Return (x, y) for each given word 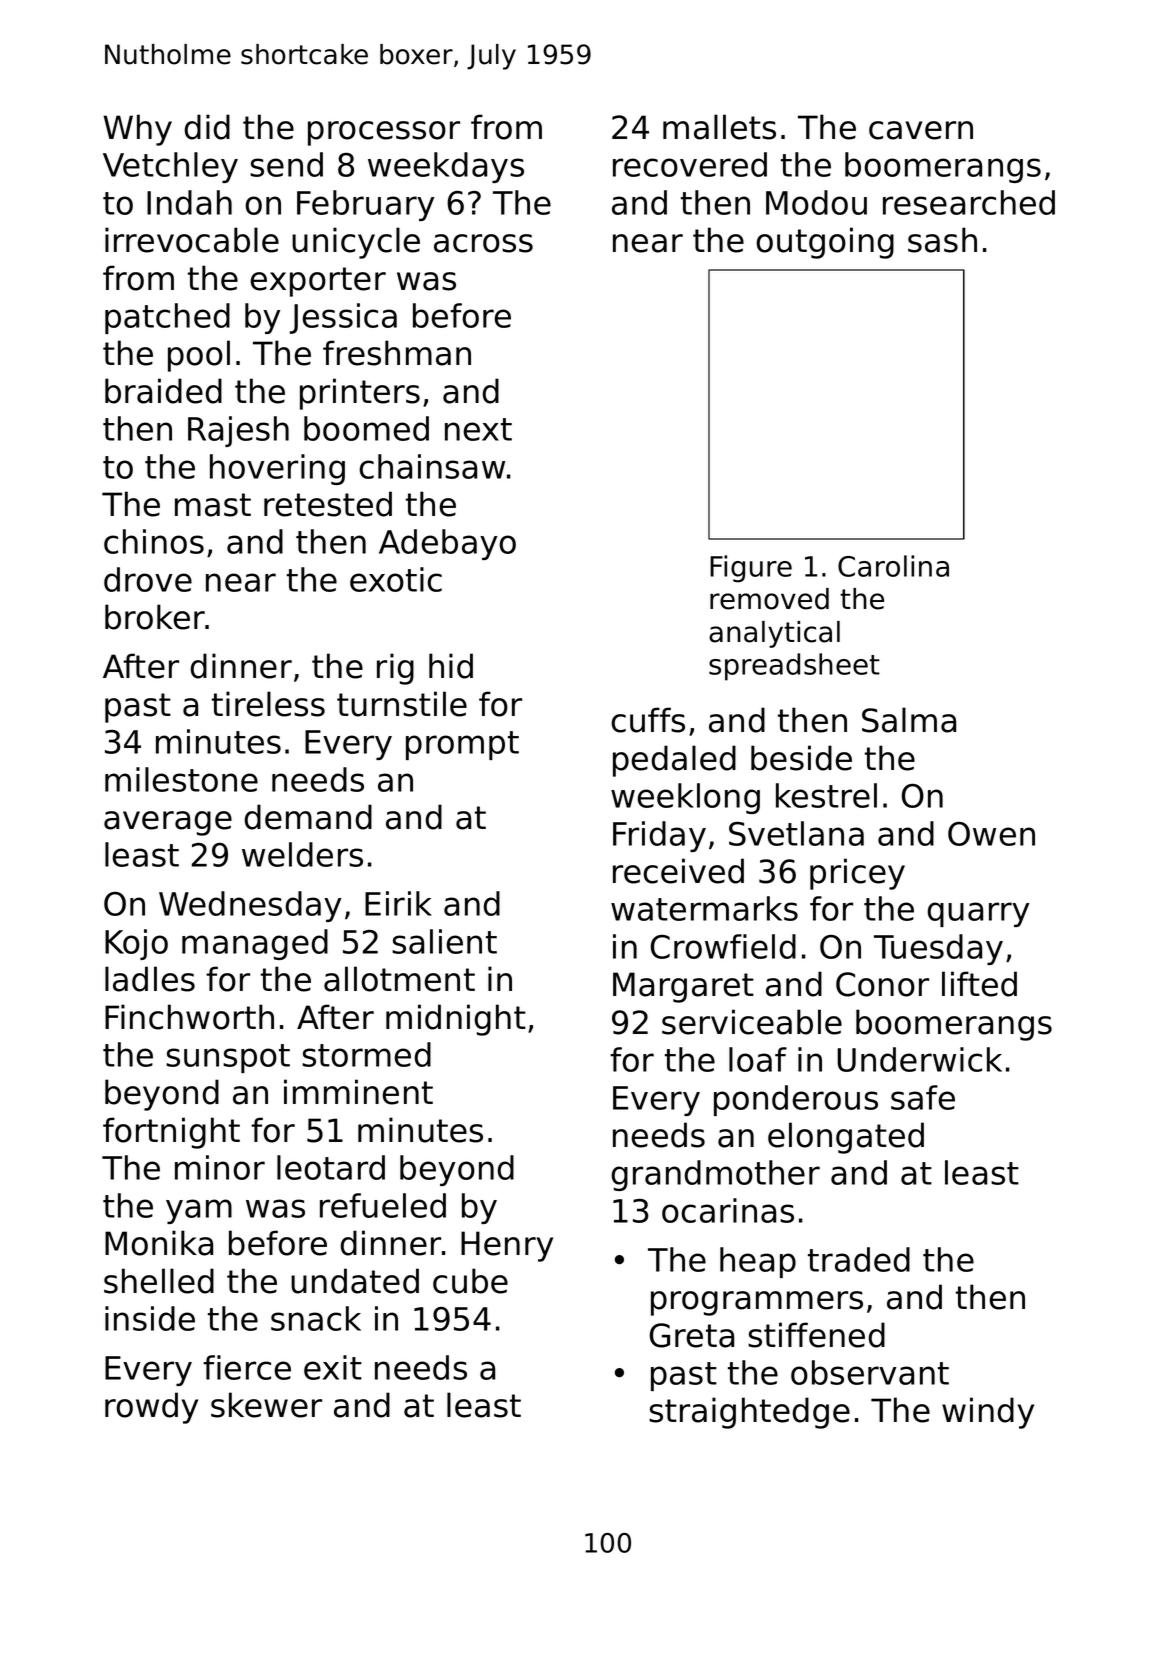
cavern (921, 130)
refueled (383, 1205)
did (207, 127)
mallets (719, 127)
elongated (846, 1138)
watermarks (704, 908)
